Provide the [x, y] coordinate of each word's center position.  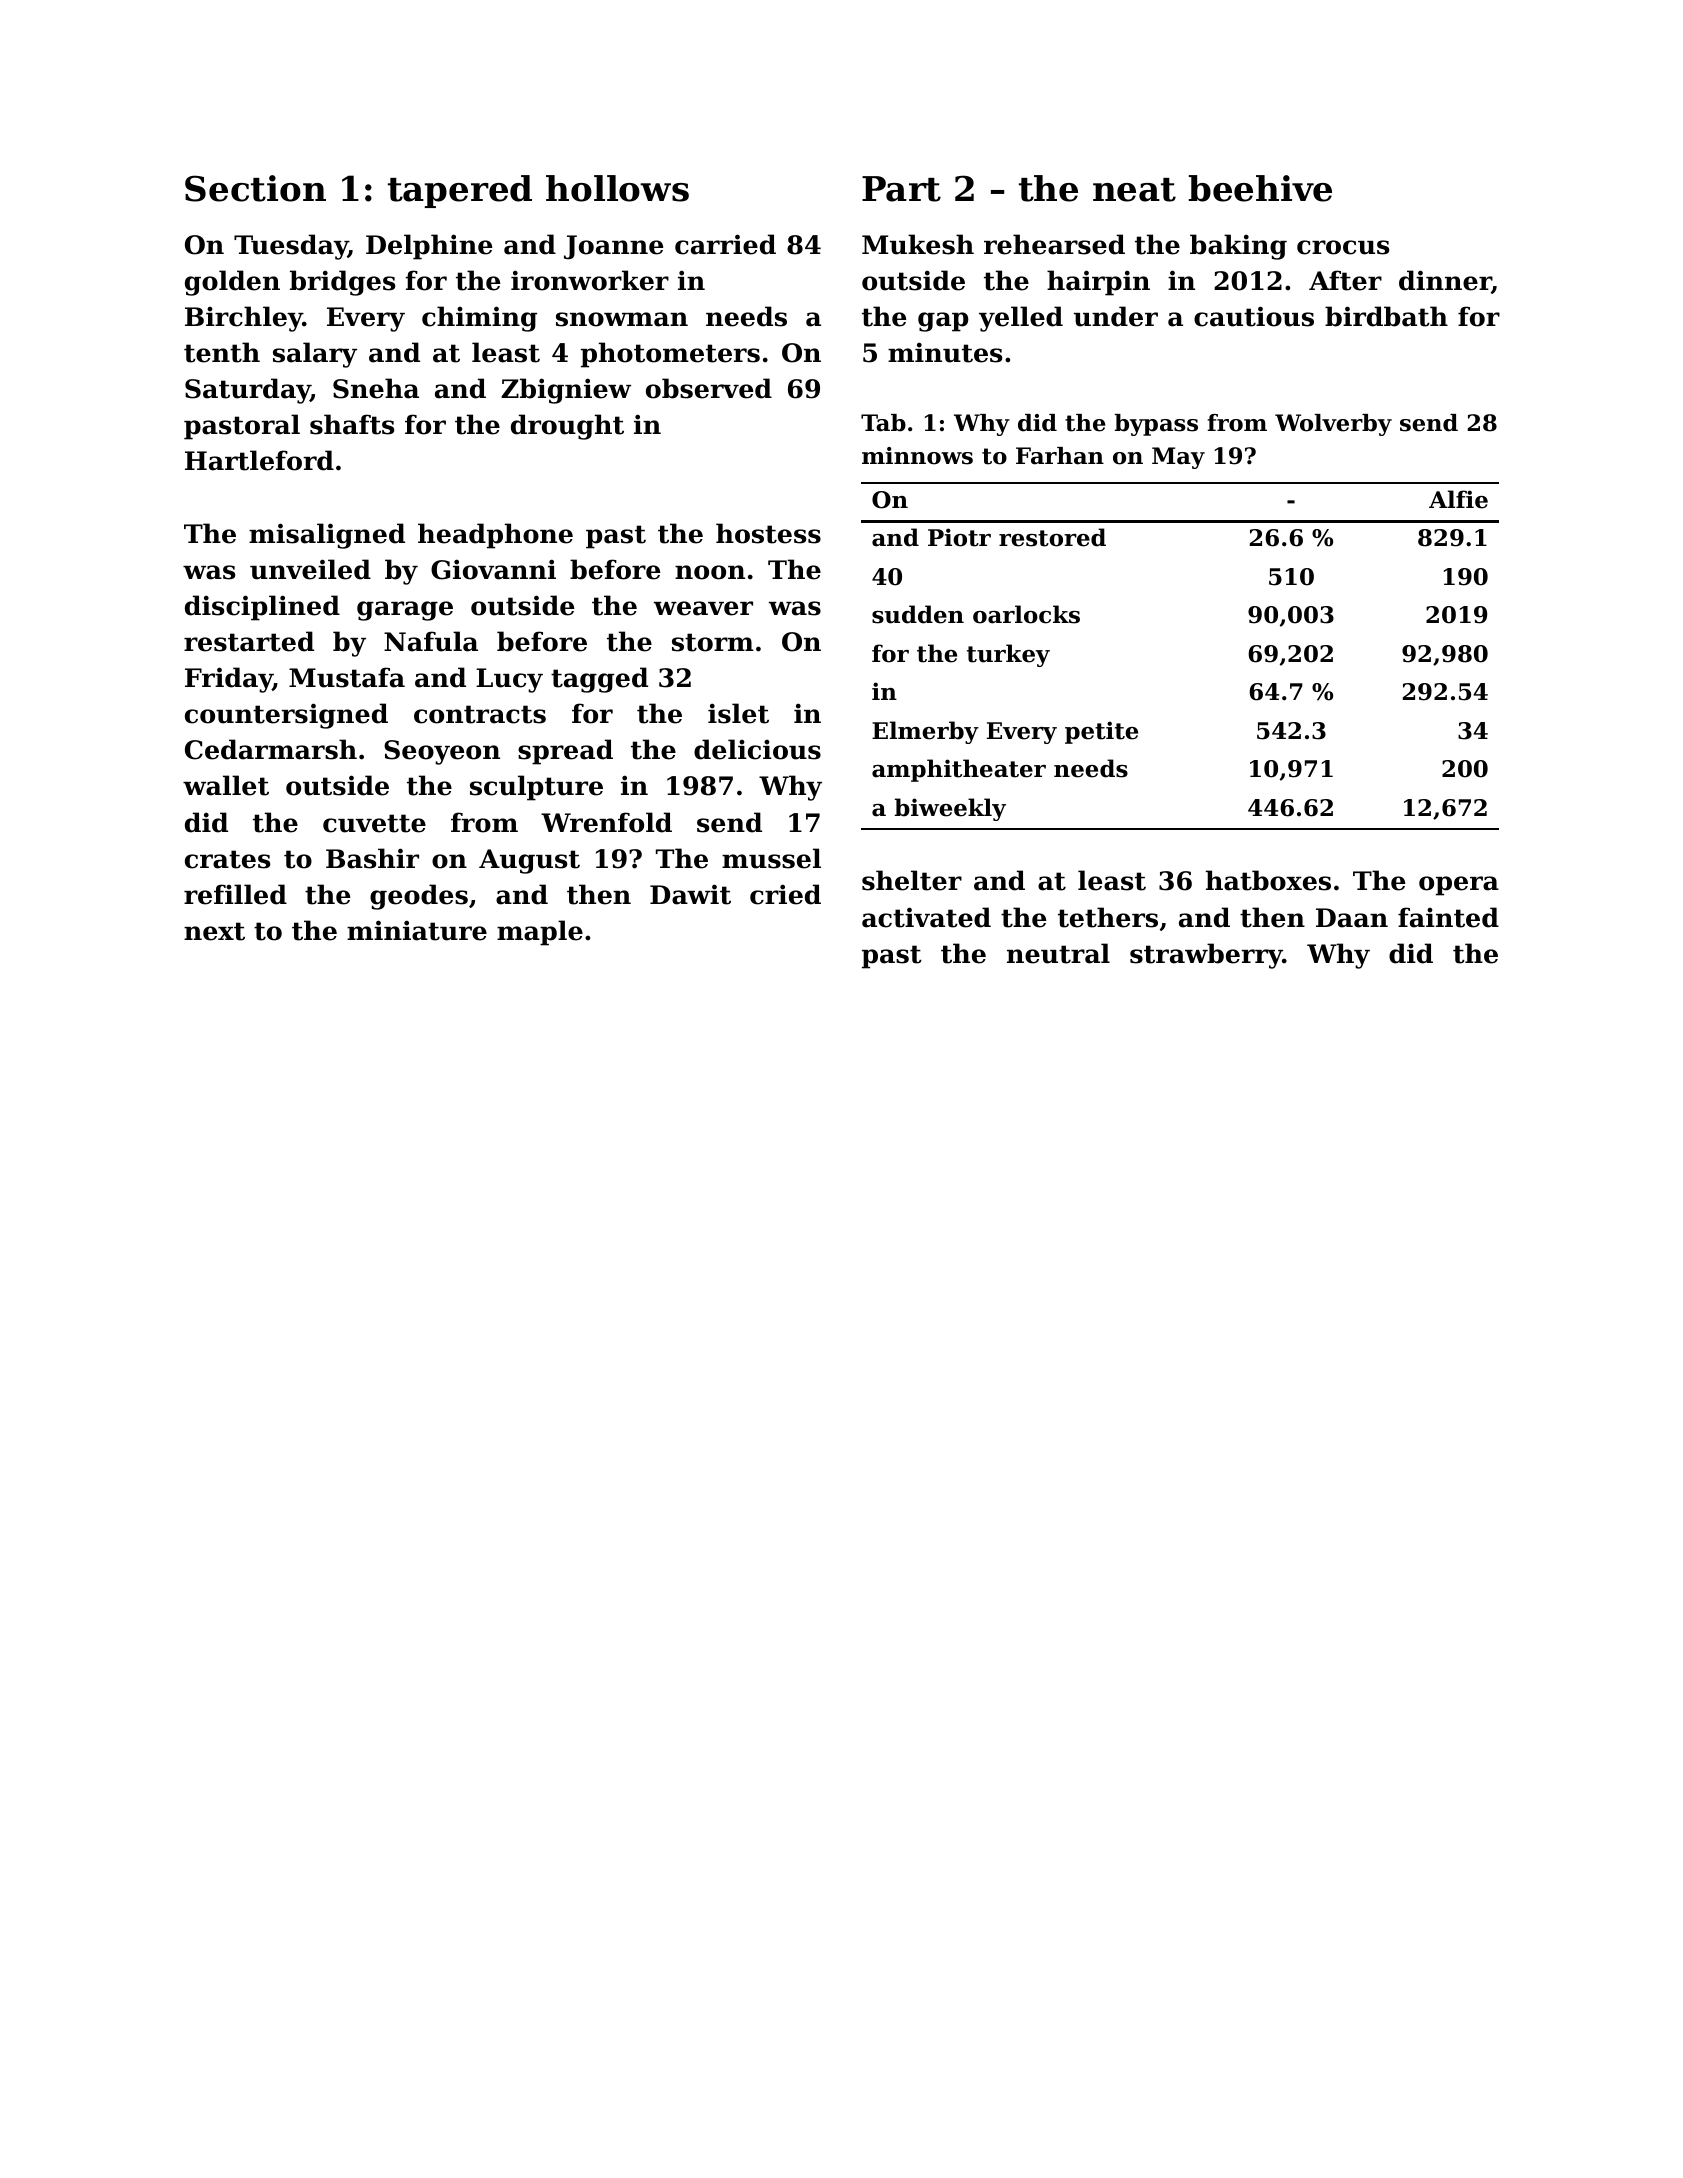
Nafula [431, 641]
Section [255, 188]
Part [901, 189]
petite [1101, 732]
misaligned [327, 536]
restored [1052, 537]
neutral [1058, 953]
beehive [1260, 188]
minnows [917, 456]
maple [540, 933]
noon [710, 572]
